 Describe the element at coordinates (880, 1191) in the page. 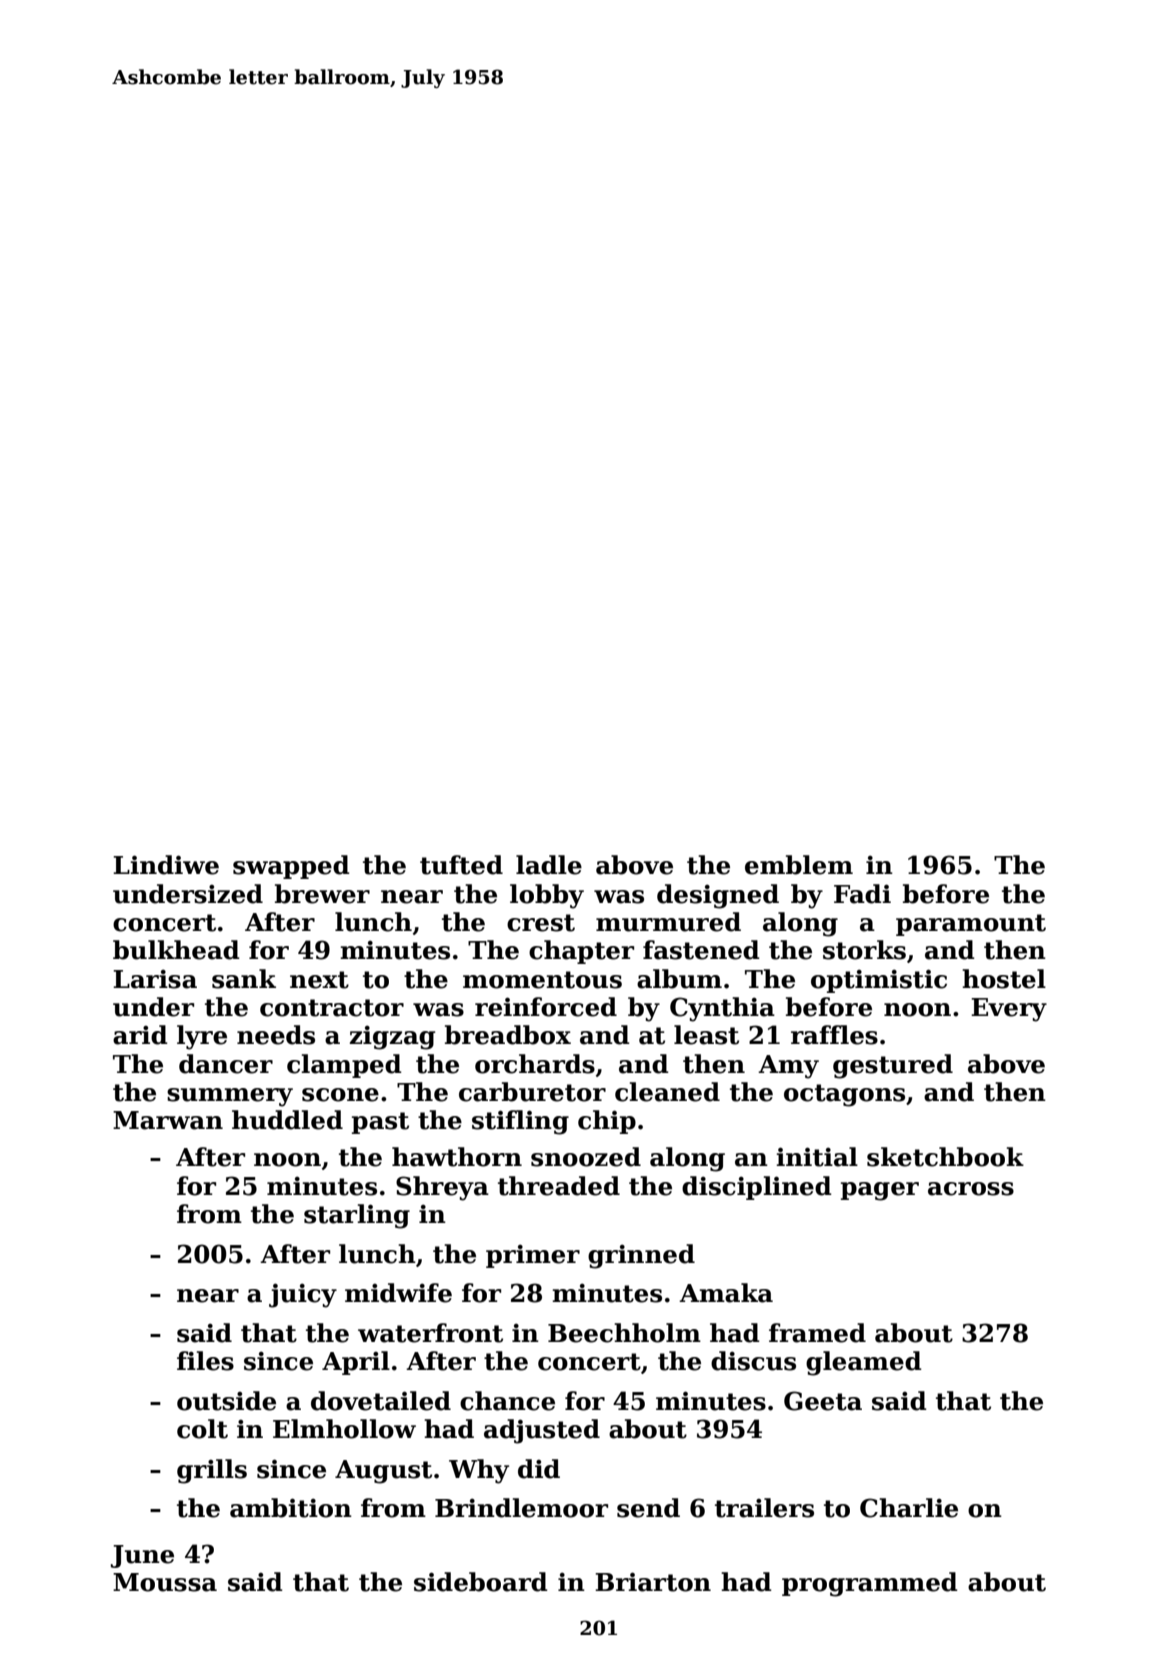

I see `pager` at that location.
